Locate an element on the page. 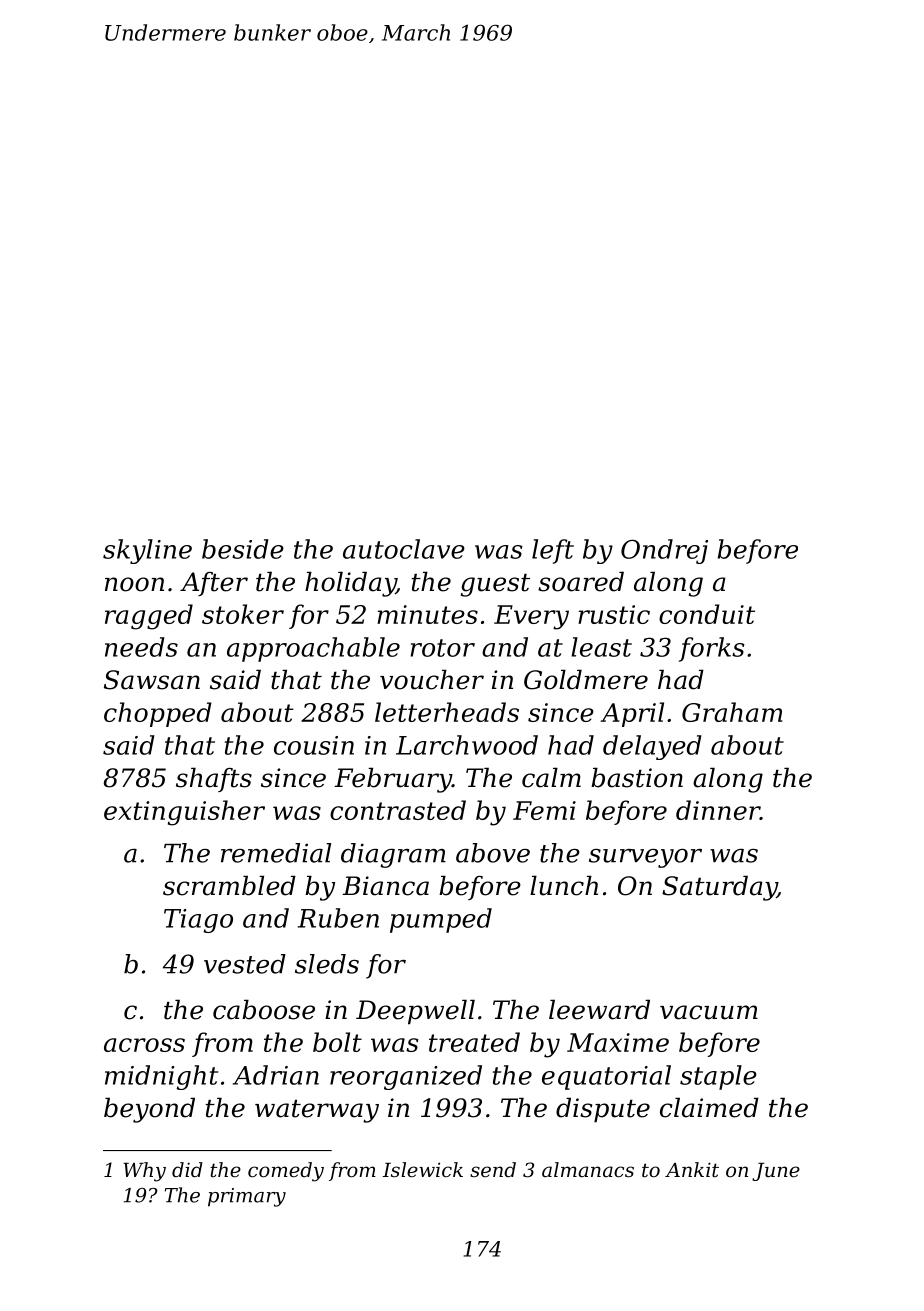 This image has width=924, height=1311. Tiago is located at coordinates (198, 921).
